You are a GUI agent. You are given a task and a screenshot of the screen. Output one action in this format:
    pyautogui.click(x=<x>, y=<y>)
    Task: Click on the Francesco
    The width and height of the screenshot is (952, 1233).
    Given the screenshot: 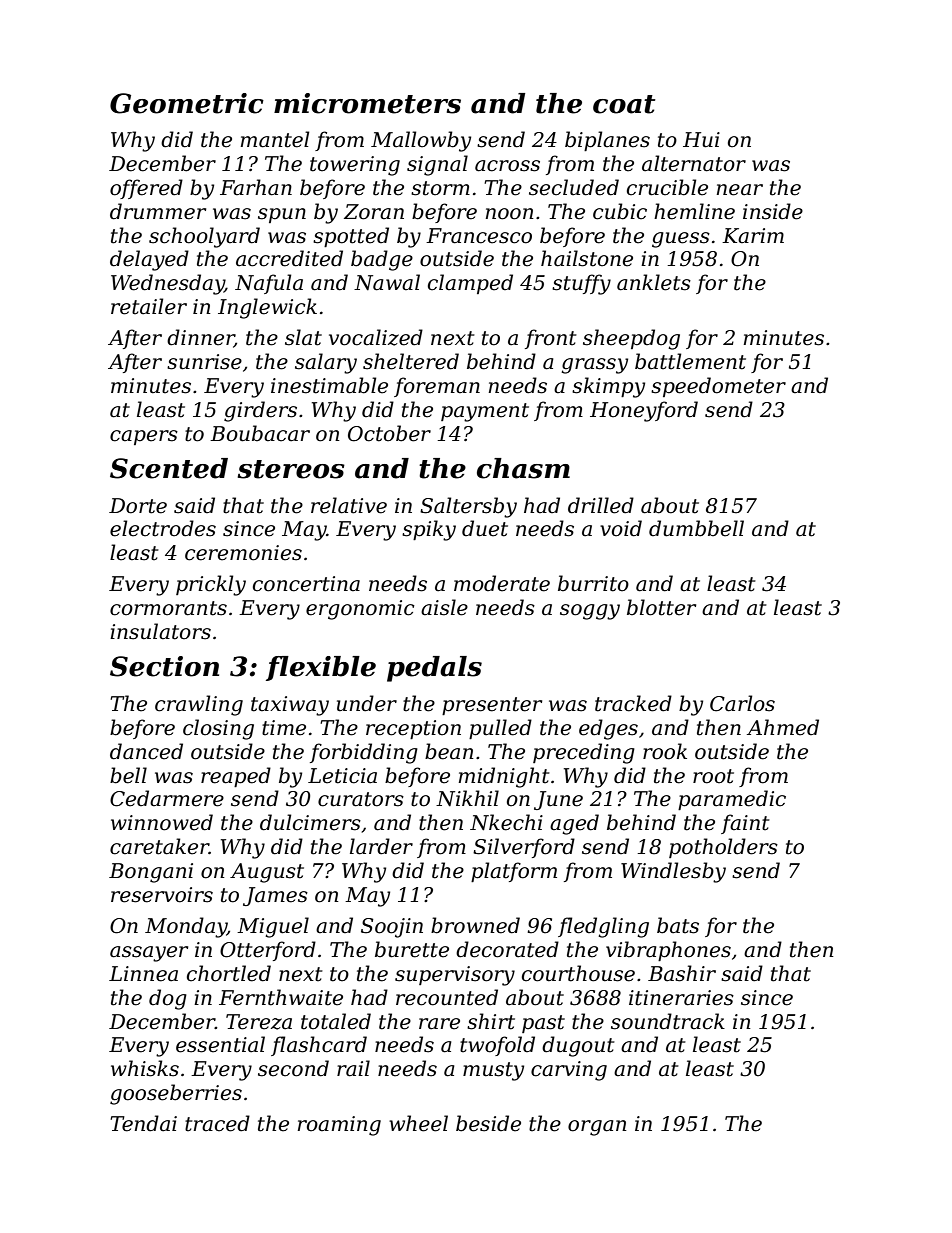 What is the action you would take?
    pyautogui.click(x=479, y=236)
